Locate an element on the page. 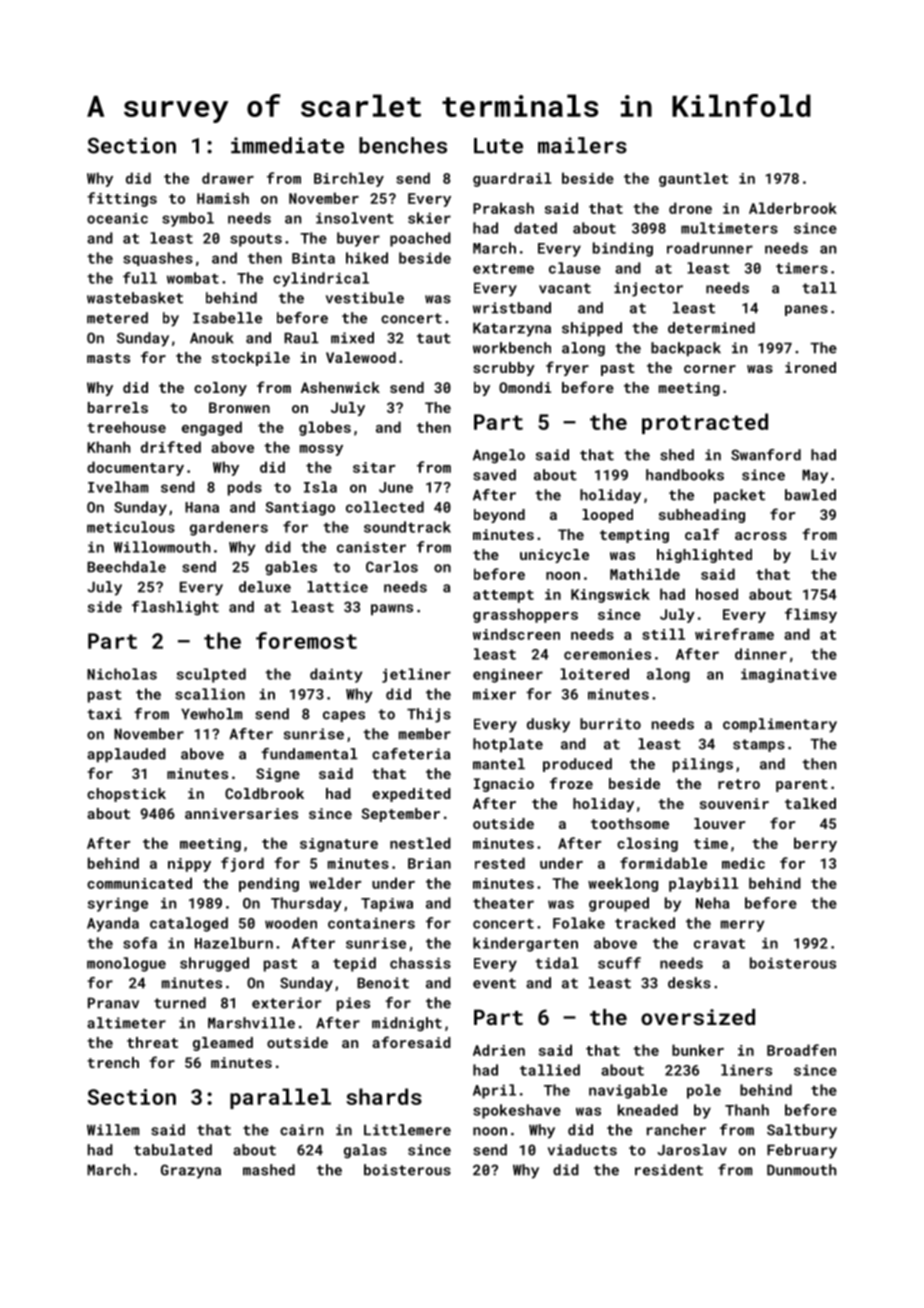 This page has width=924, height=1308. masts is located at coordinates (108, 358).
